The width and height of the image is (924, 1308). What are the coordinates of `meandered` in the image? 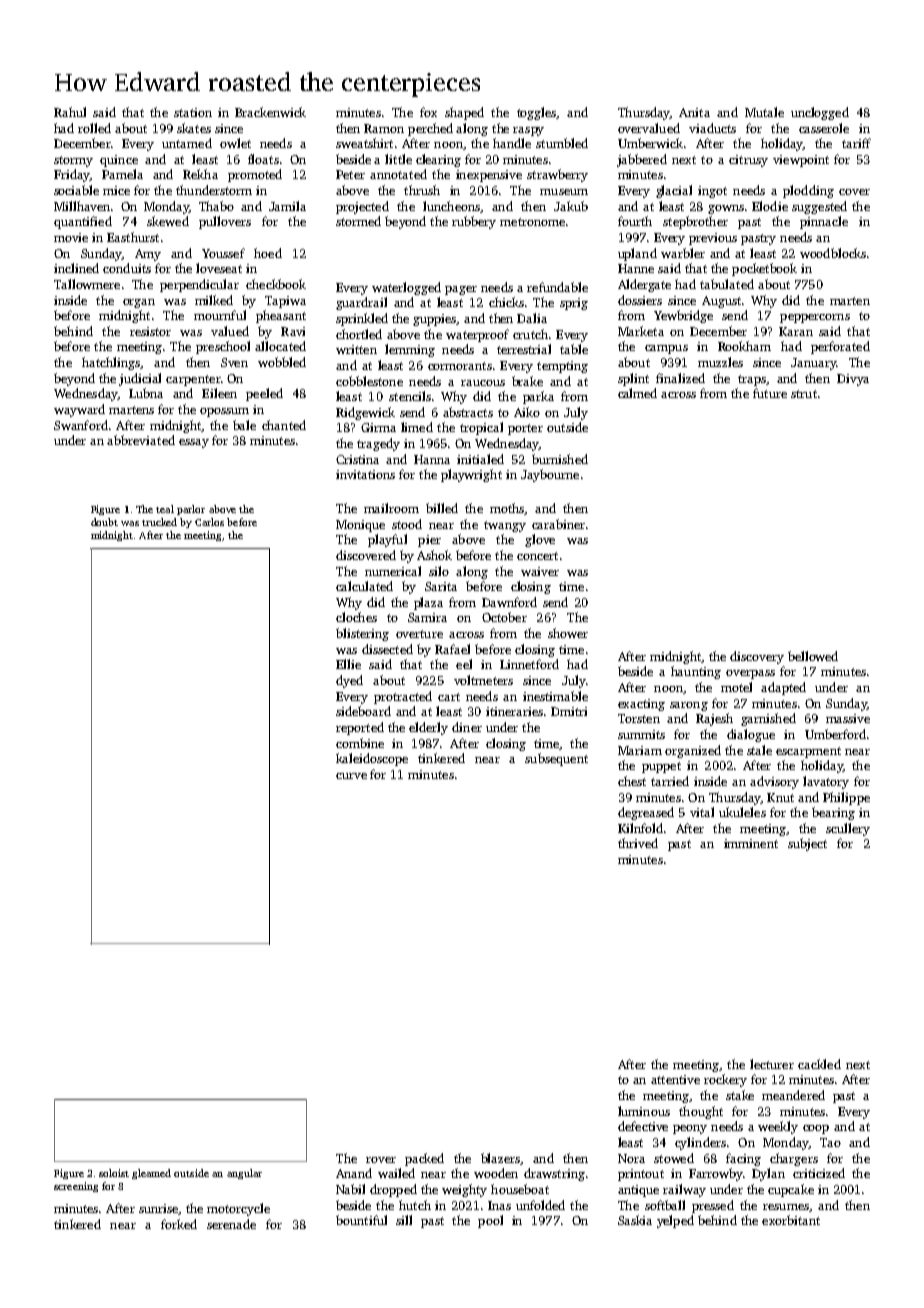 It's located at (793, 1095).
